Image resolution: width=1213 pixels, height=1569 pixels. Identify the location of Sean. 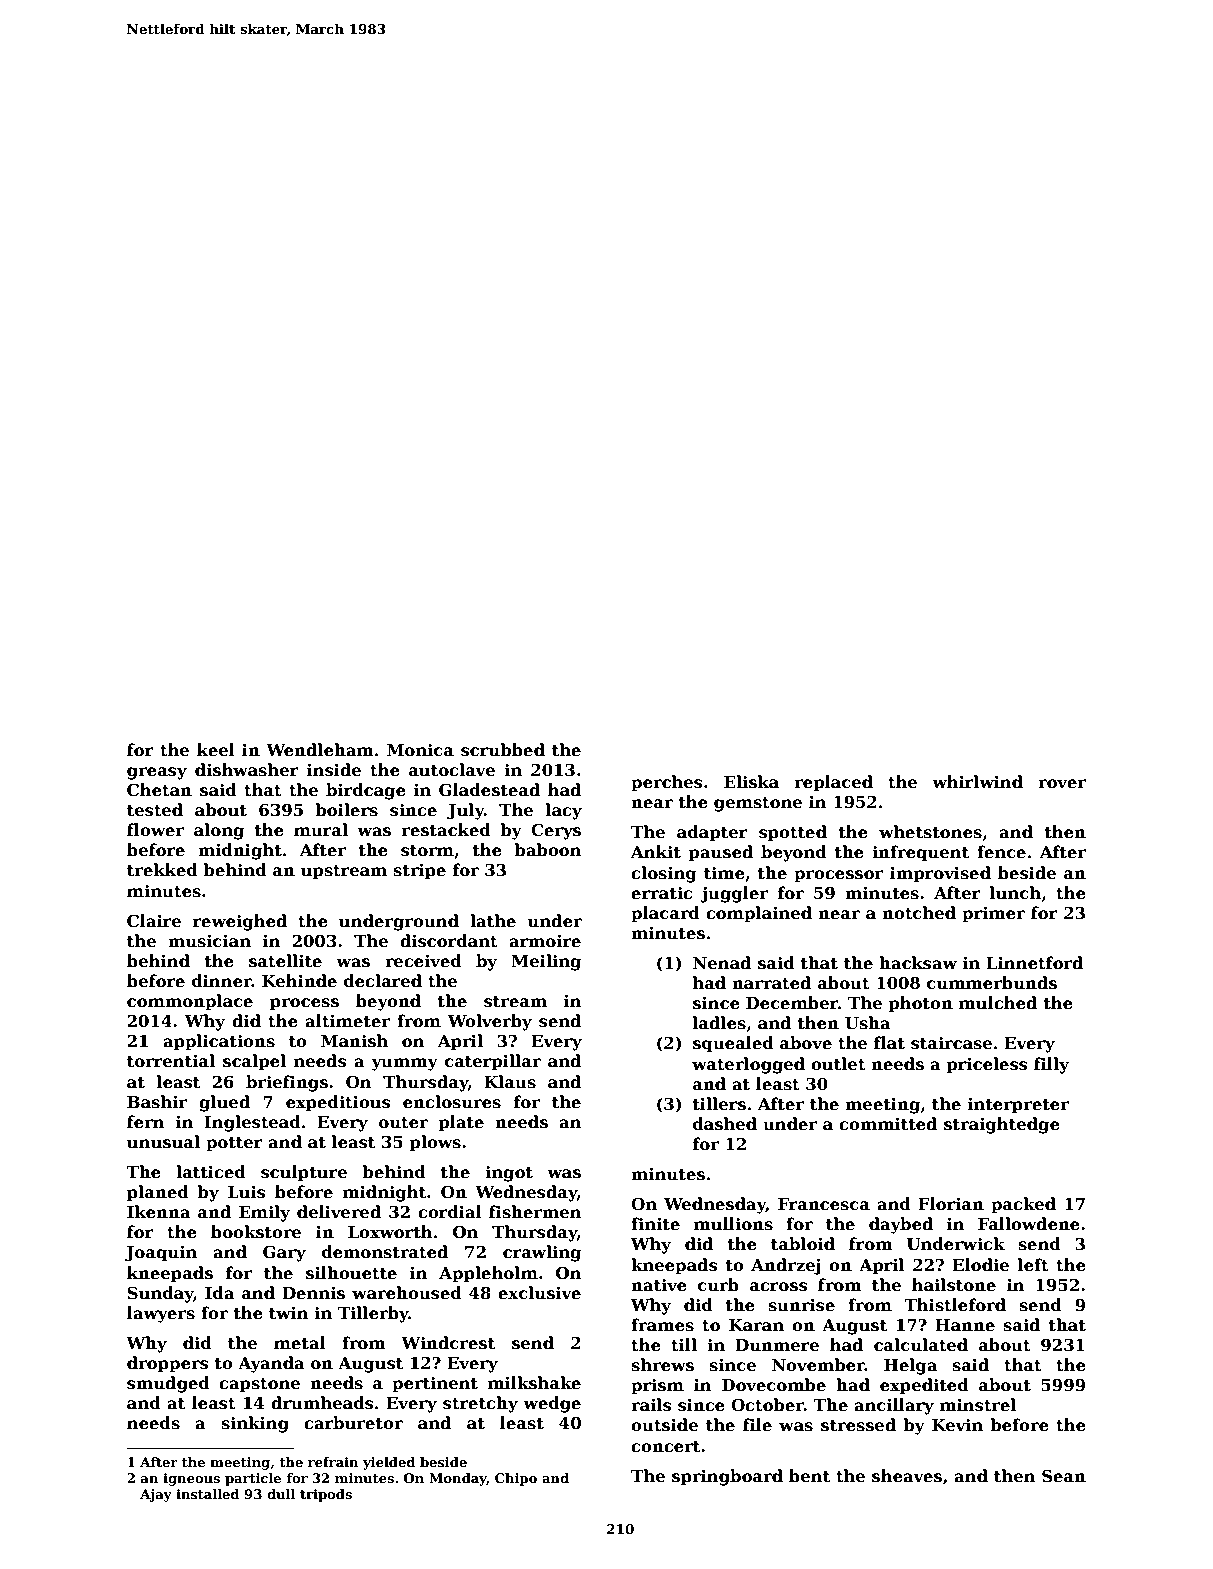
(1064, 1476).
